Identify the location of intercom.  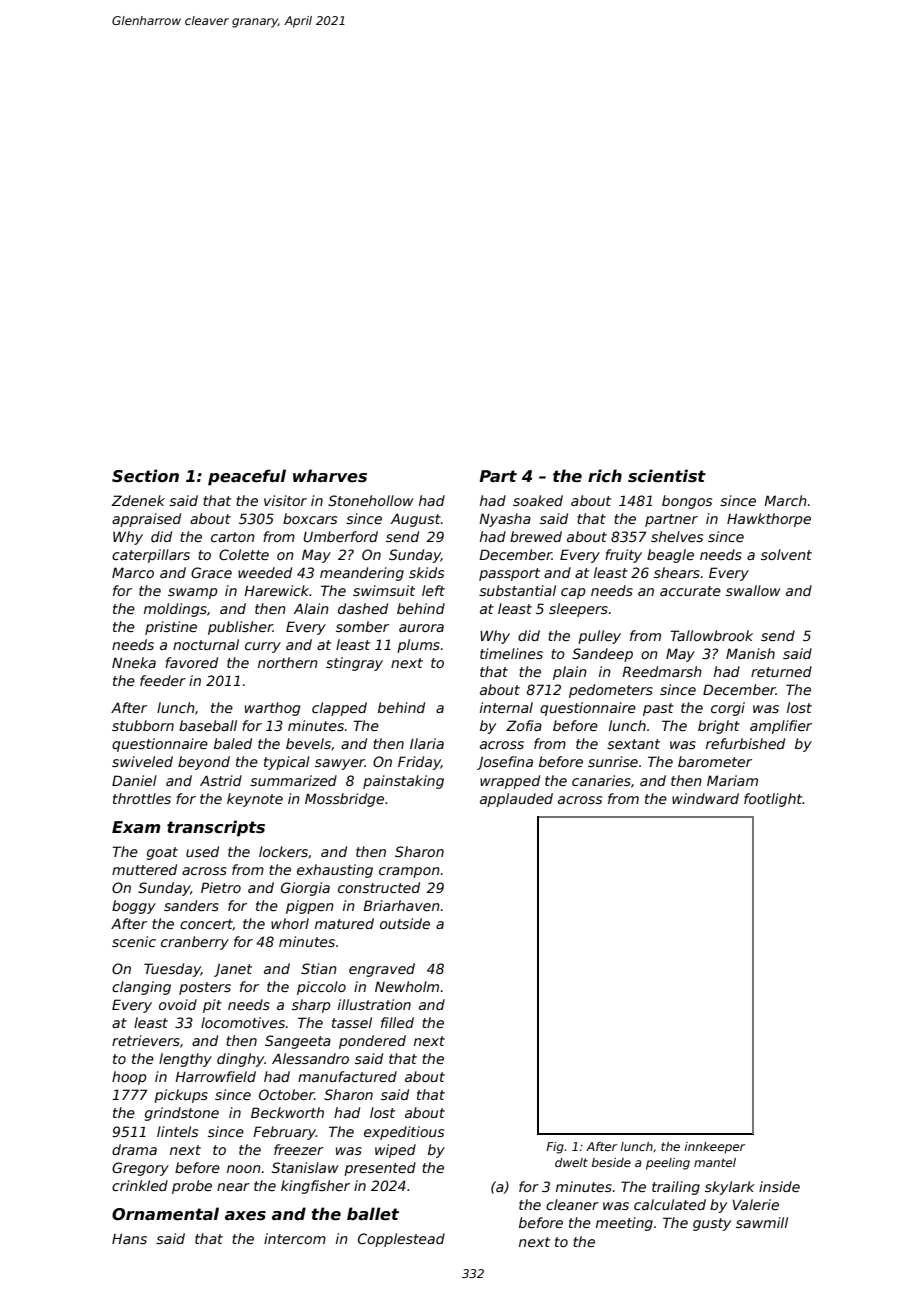
(295, 1238).
